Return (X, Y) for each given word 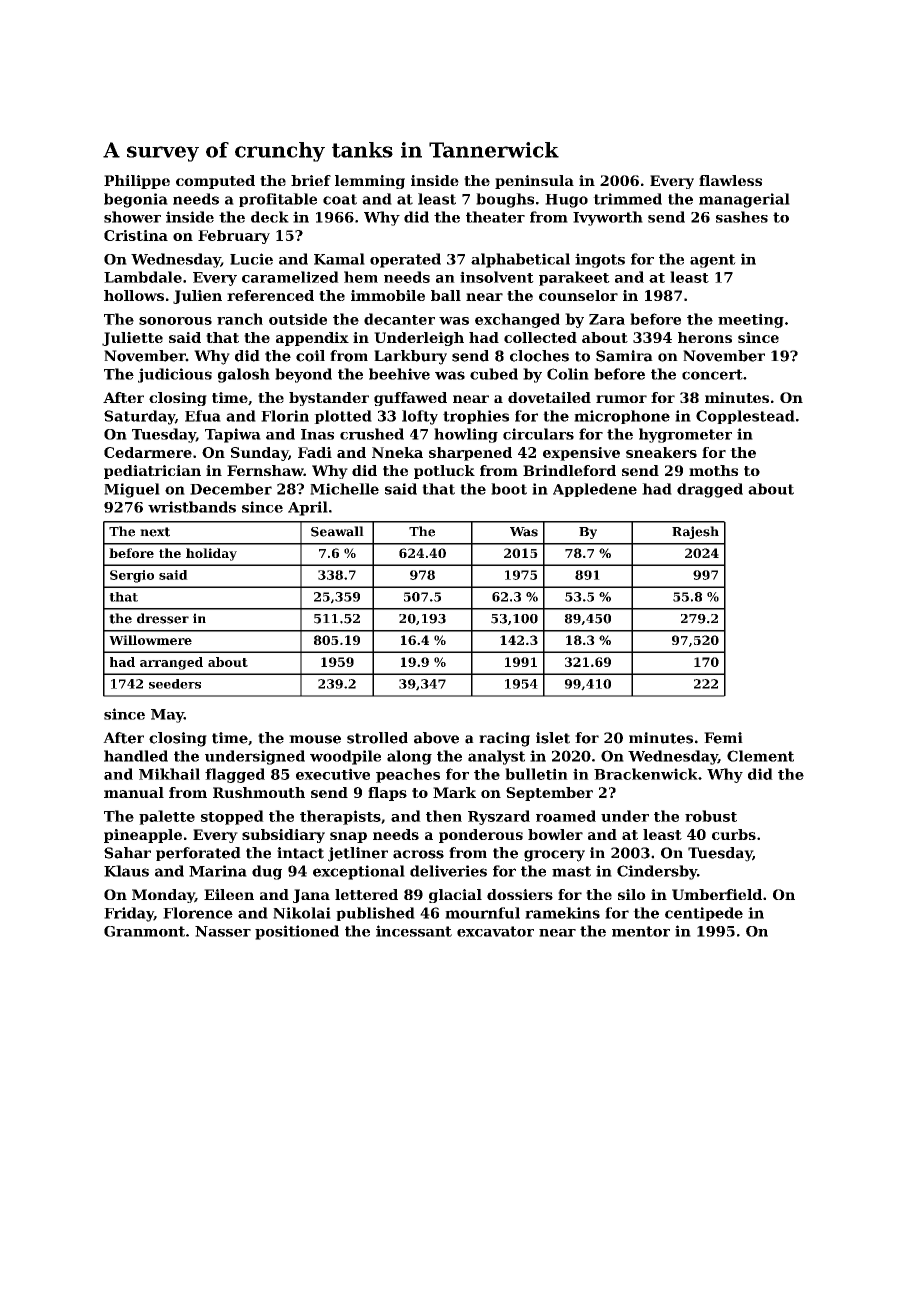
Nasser (223, 931)
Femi (723, 738)
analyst (496, 757)
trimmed (627, 199)
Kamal (339, 259)
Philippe (137, 182)
